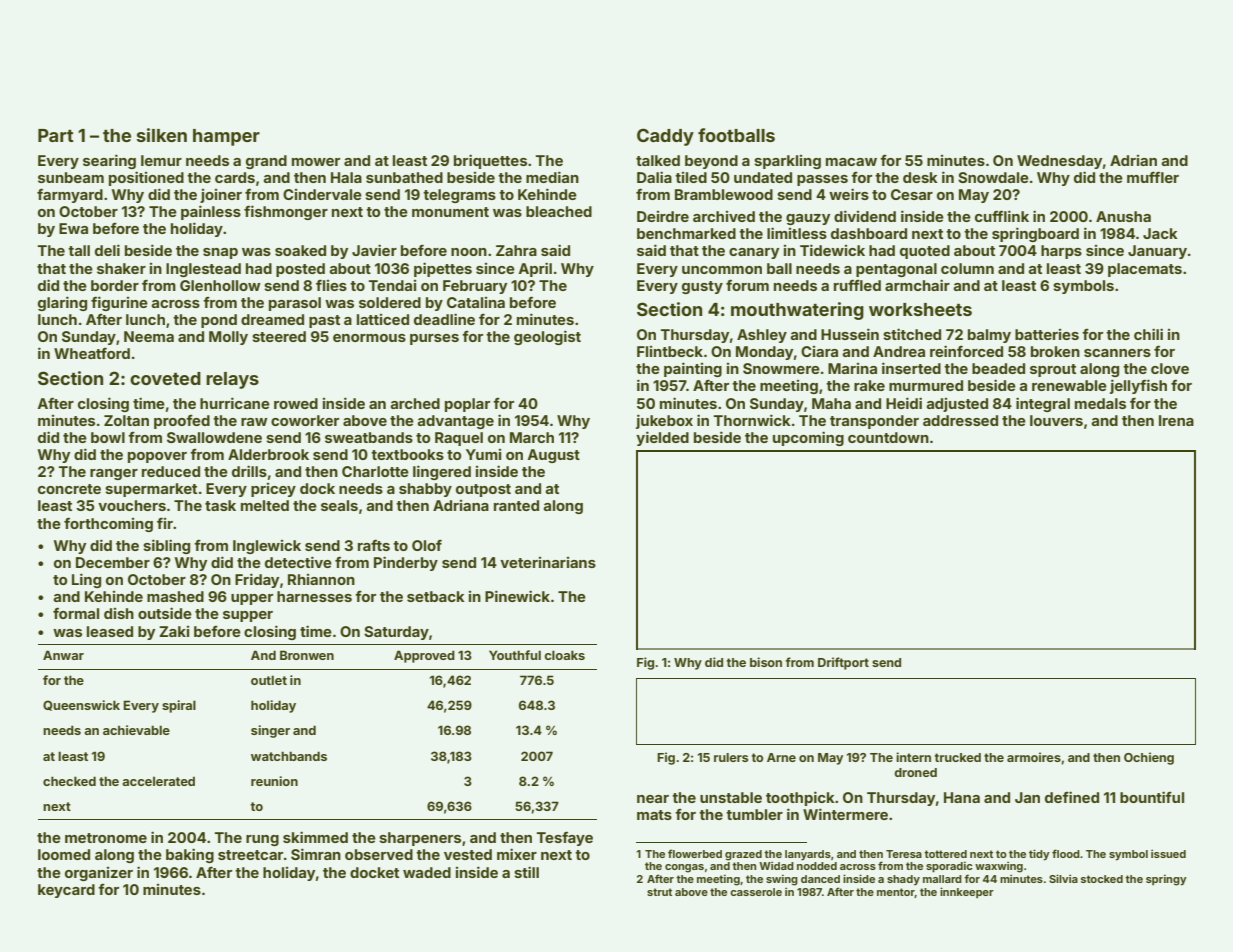 This document has height=952, width=1233. Describe the element at coordinates (843, 663) in the document. I see `Driftport` at that location.
